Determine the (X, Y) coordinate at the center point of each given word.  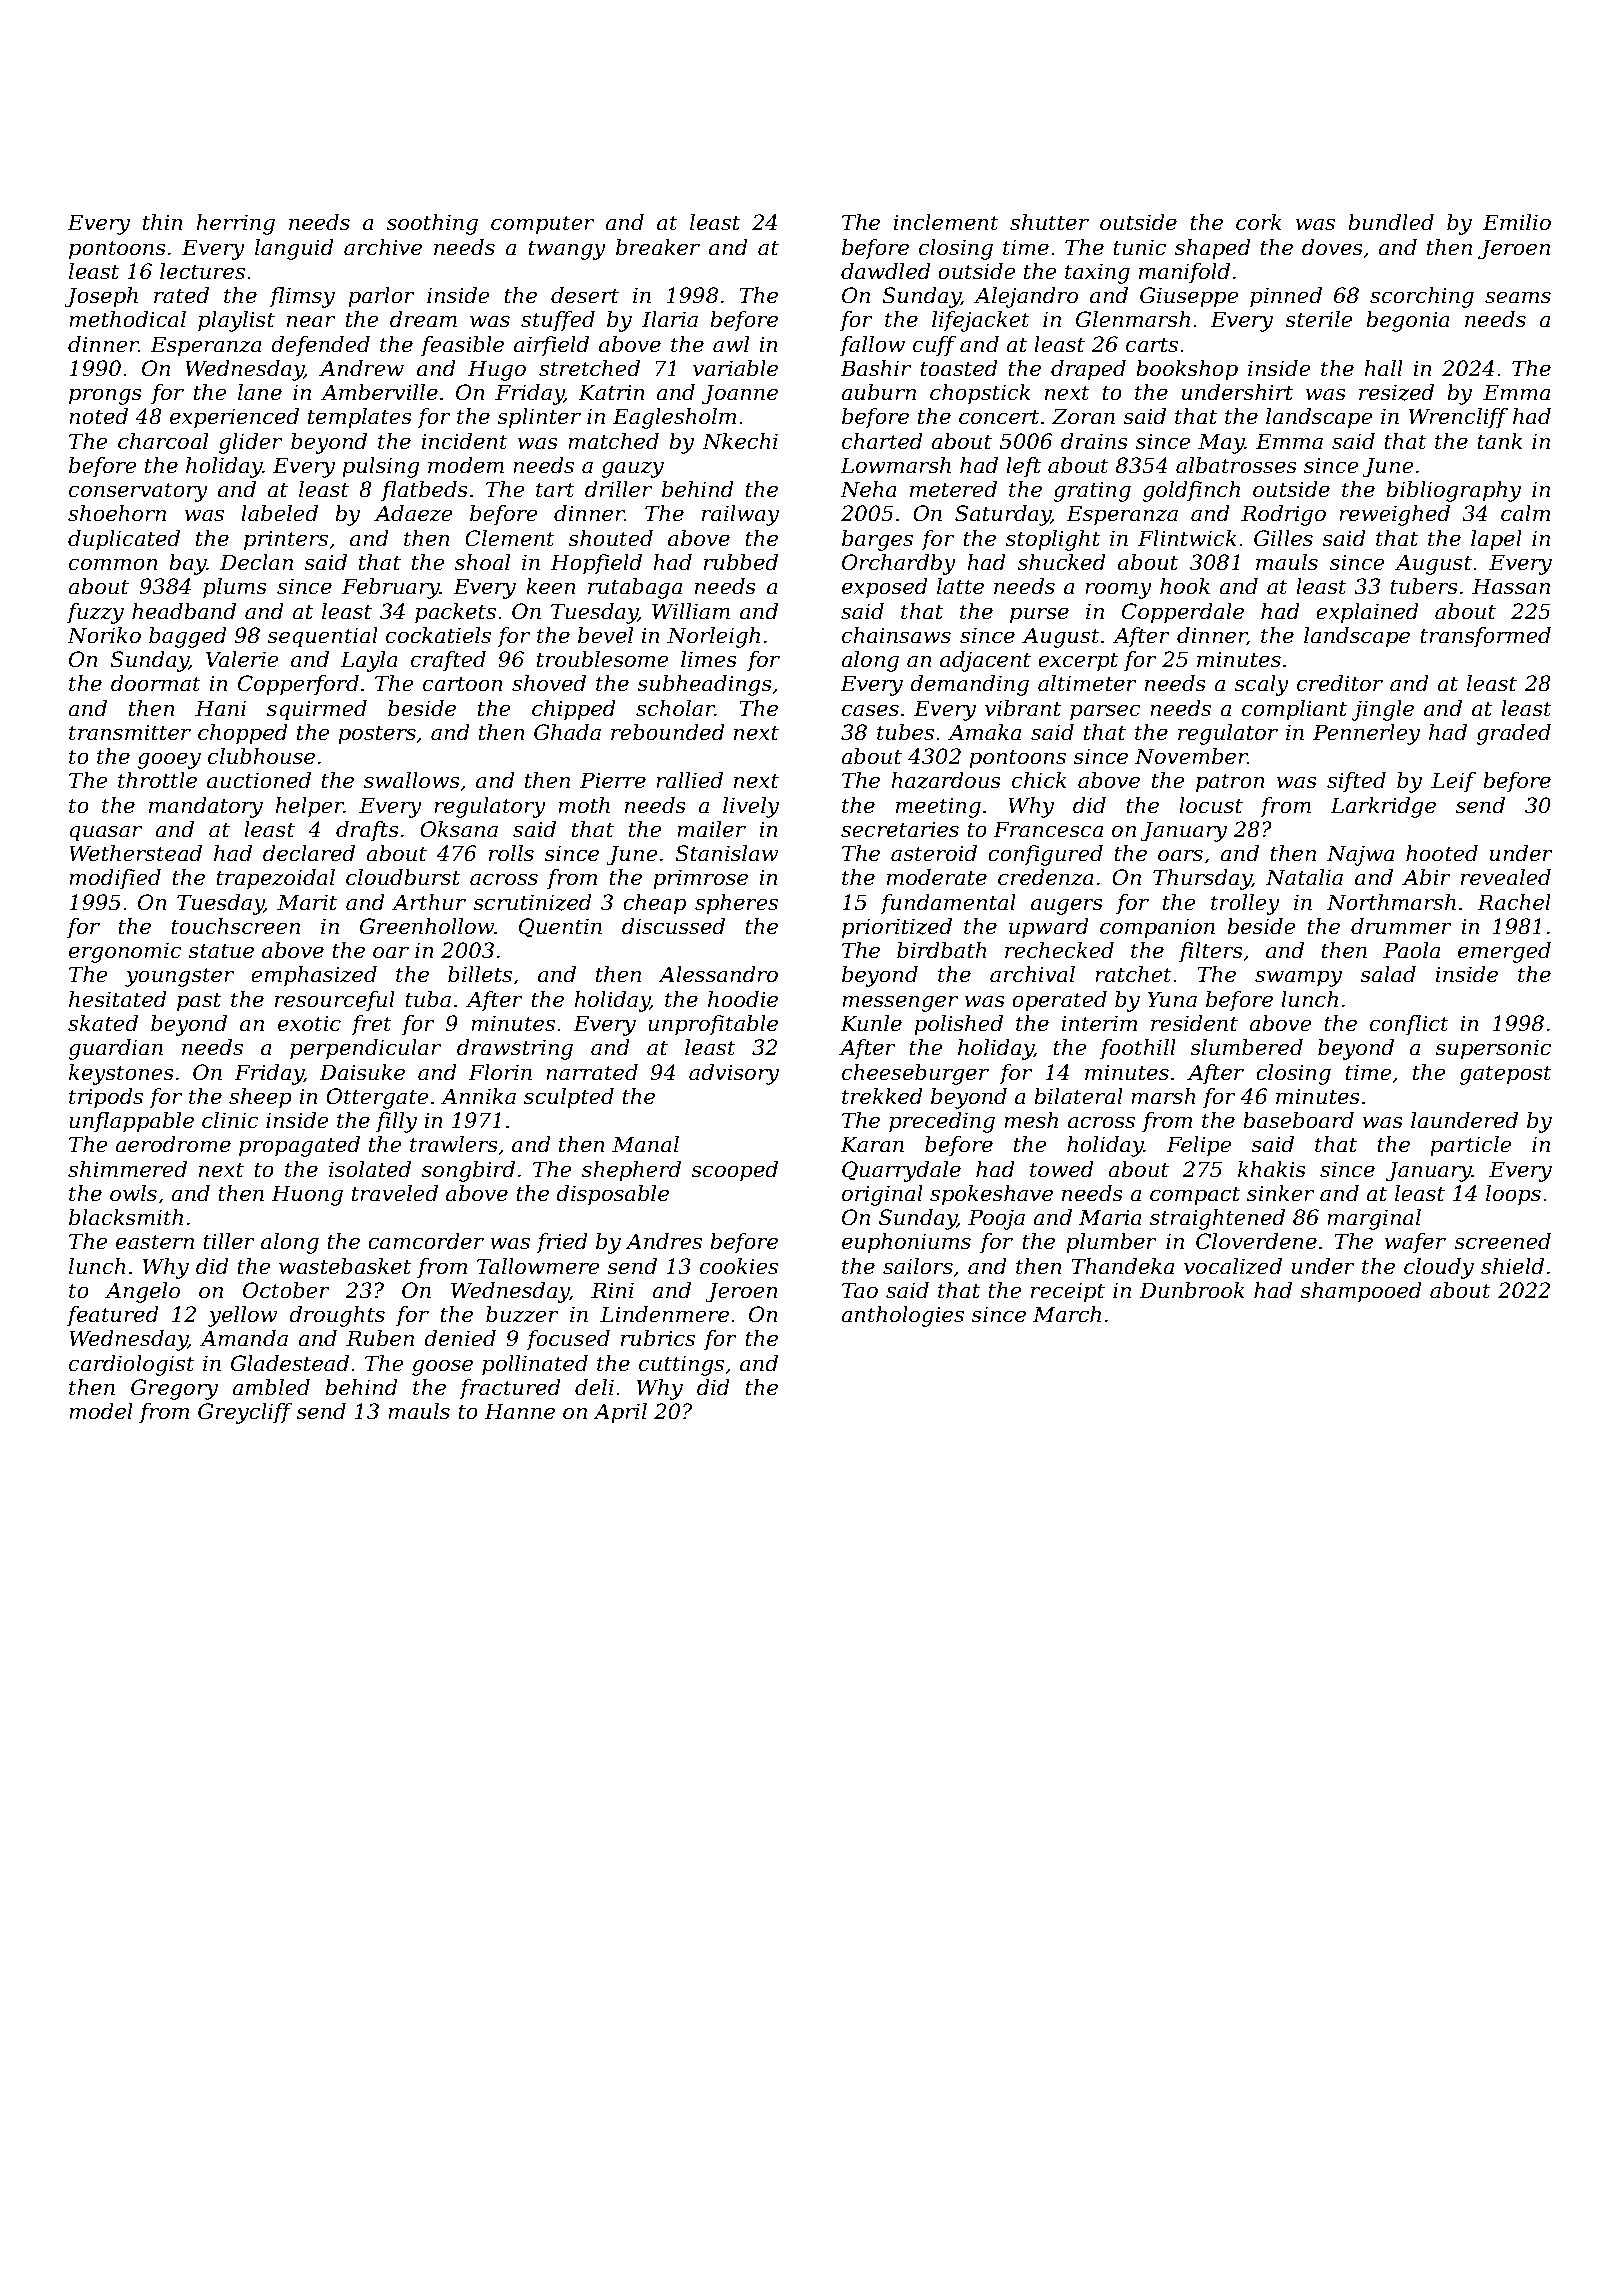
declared (309, 853)
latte (960, 586)
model (101, 1411)
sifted (1356, 782)
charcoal (163, 441)
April (620, 1413)
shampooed (1361, 1292)
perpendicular (365, 1049)
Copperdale (1183, 613)
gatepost (1505, 1075)
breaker (658, 247)
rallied (689, 780)
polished (958, 1025)
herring (235, 224)
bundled (1391, 222)
